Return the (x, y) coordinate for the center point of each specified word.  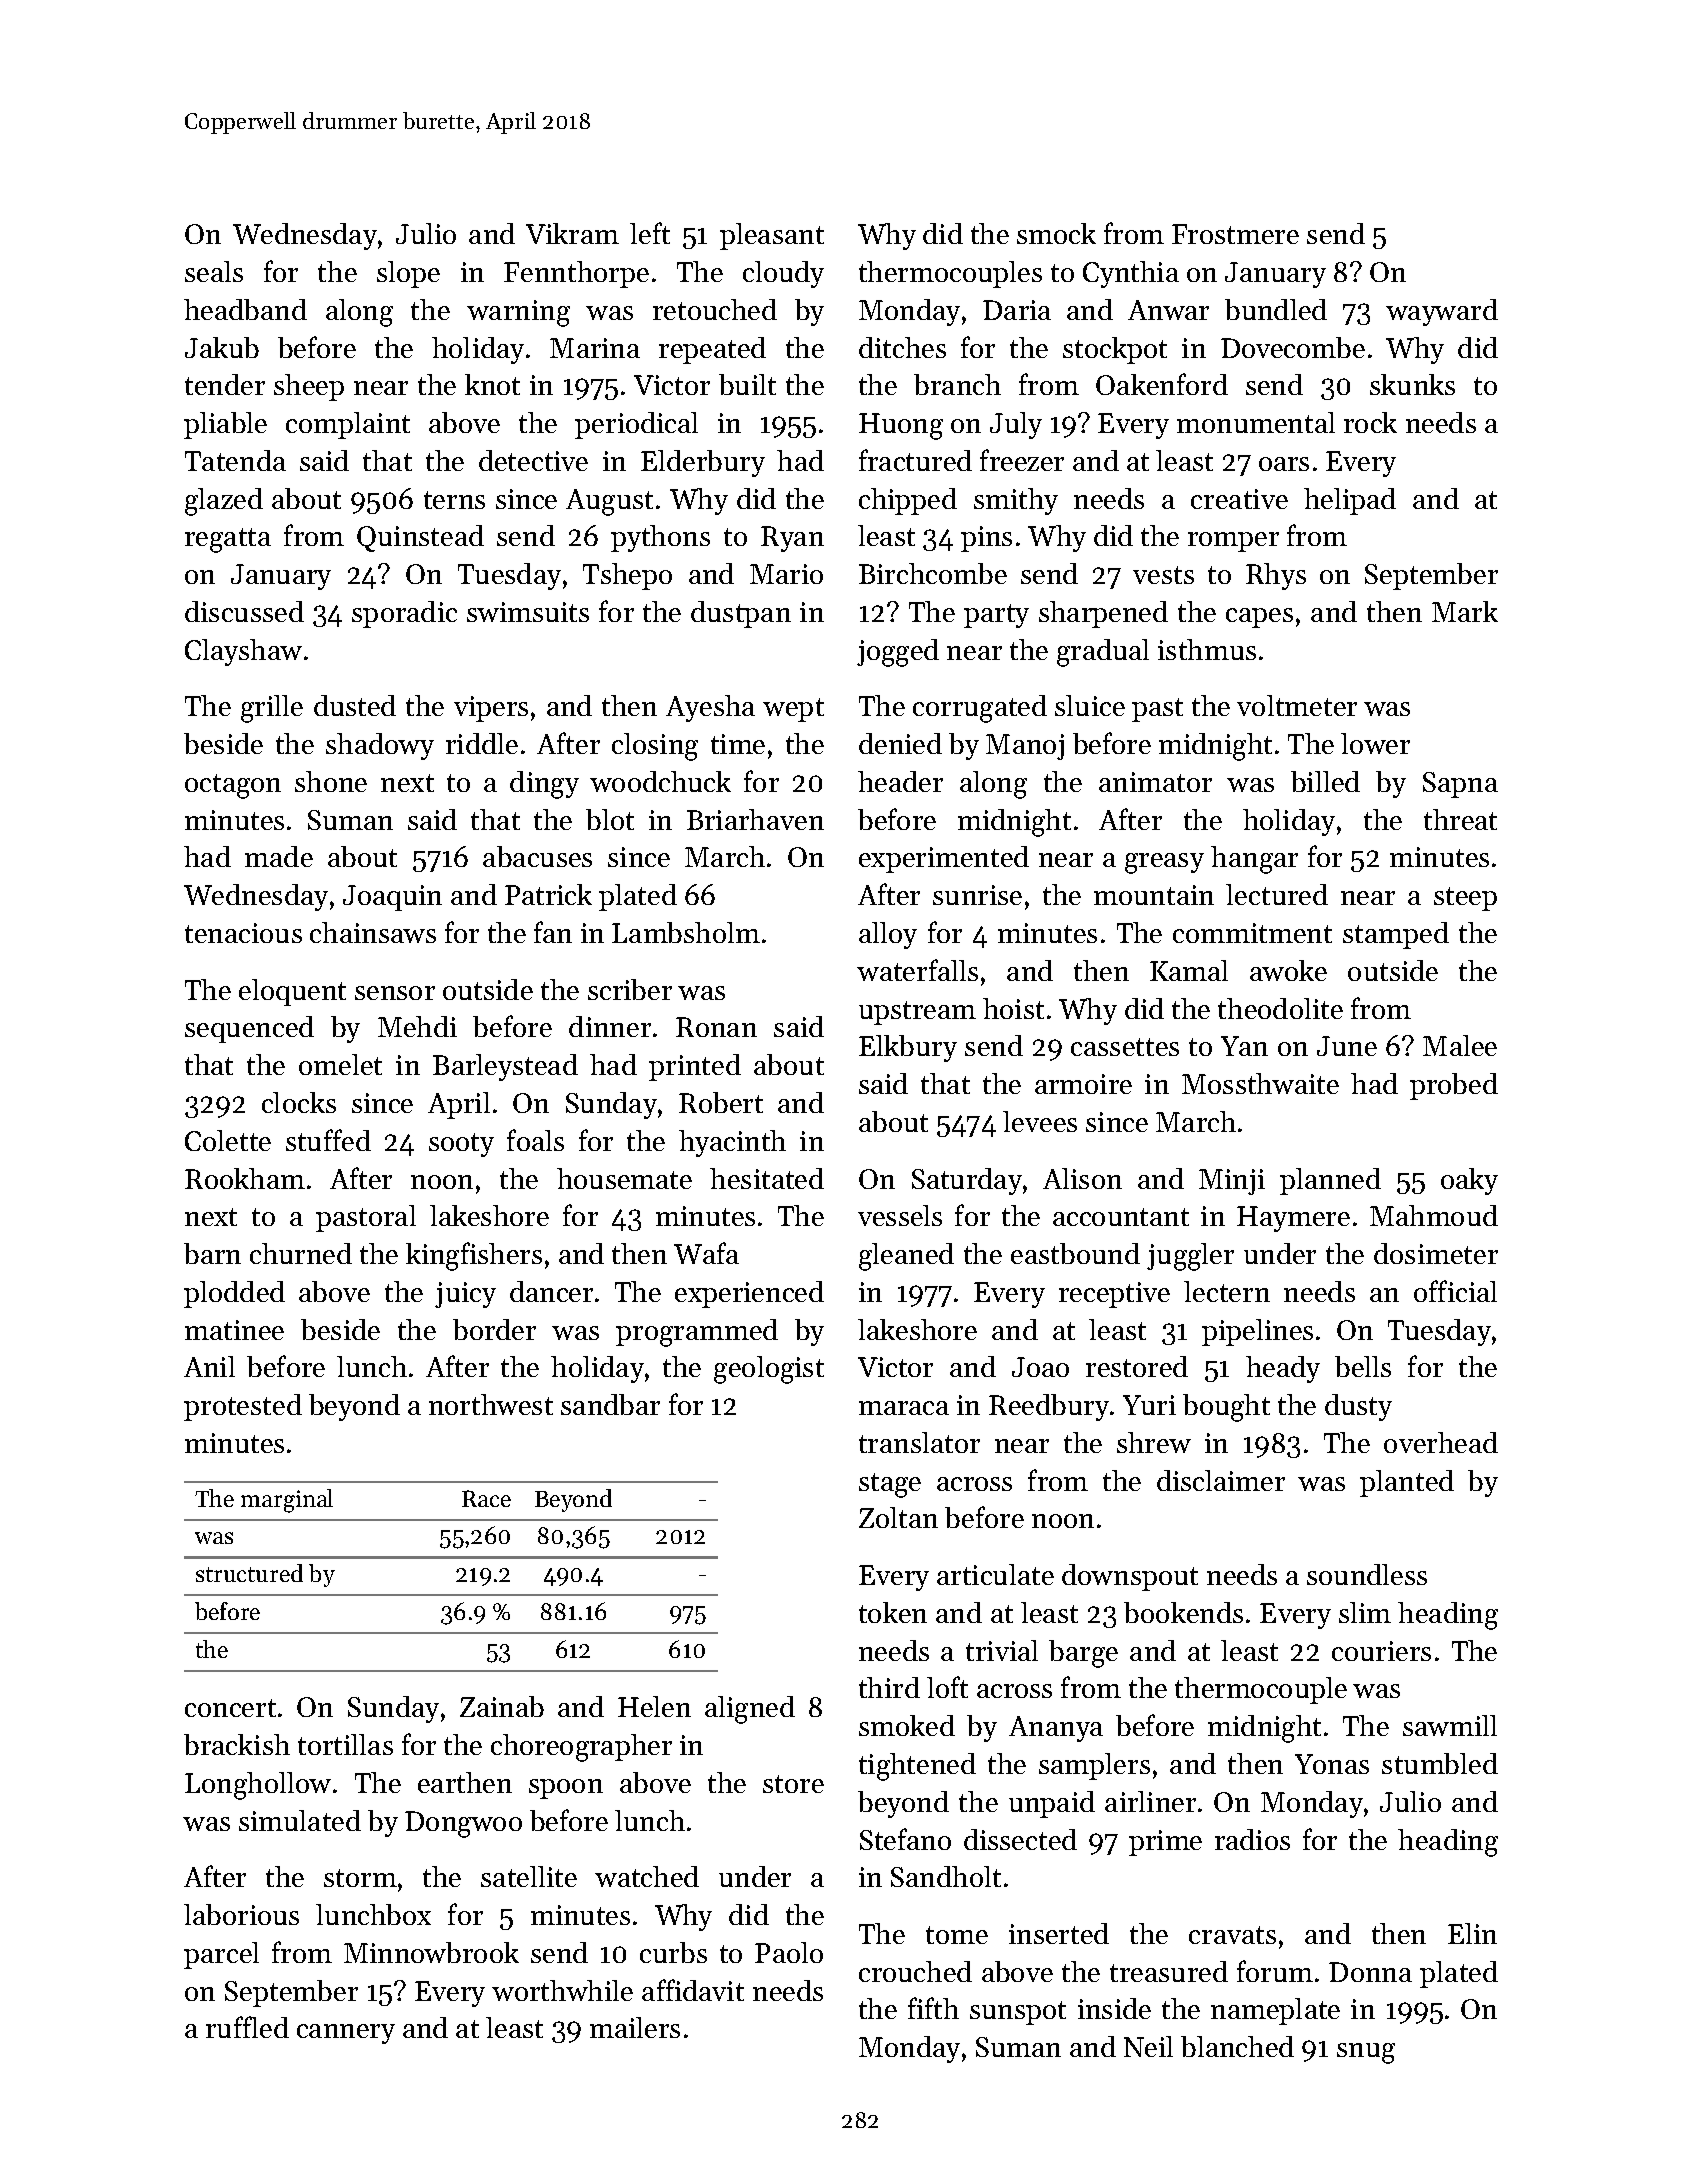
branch (957, 384)
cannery (346, 2034)
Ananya (1056, 1729)
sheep (309, 387)
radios (1252, 1839)
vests (1163, 575)
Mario (786, 574)
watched (647, 1876)
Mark (1465, 611)
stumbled (1440, 1763)
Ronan (716, 1027)
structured (249, 1573)
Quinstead (420, 538)
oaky (1469, 1181)
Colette (228, 1140)
